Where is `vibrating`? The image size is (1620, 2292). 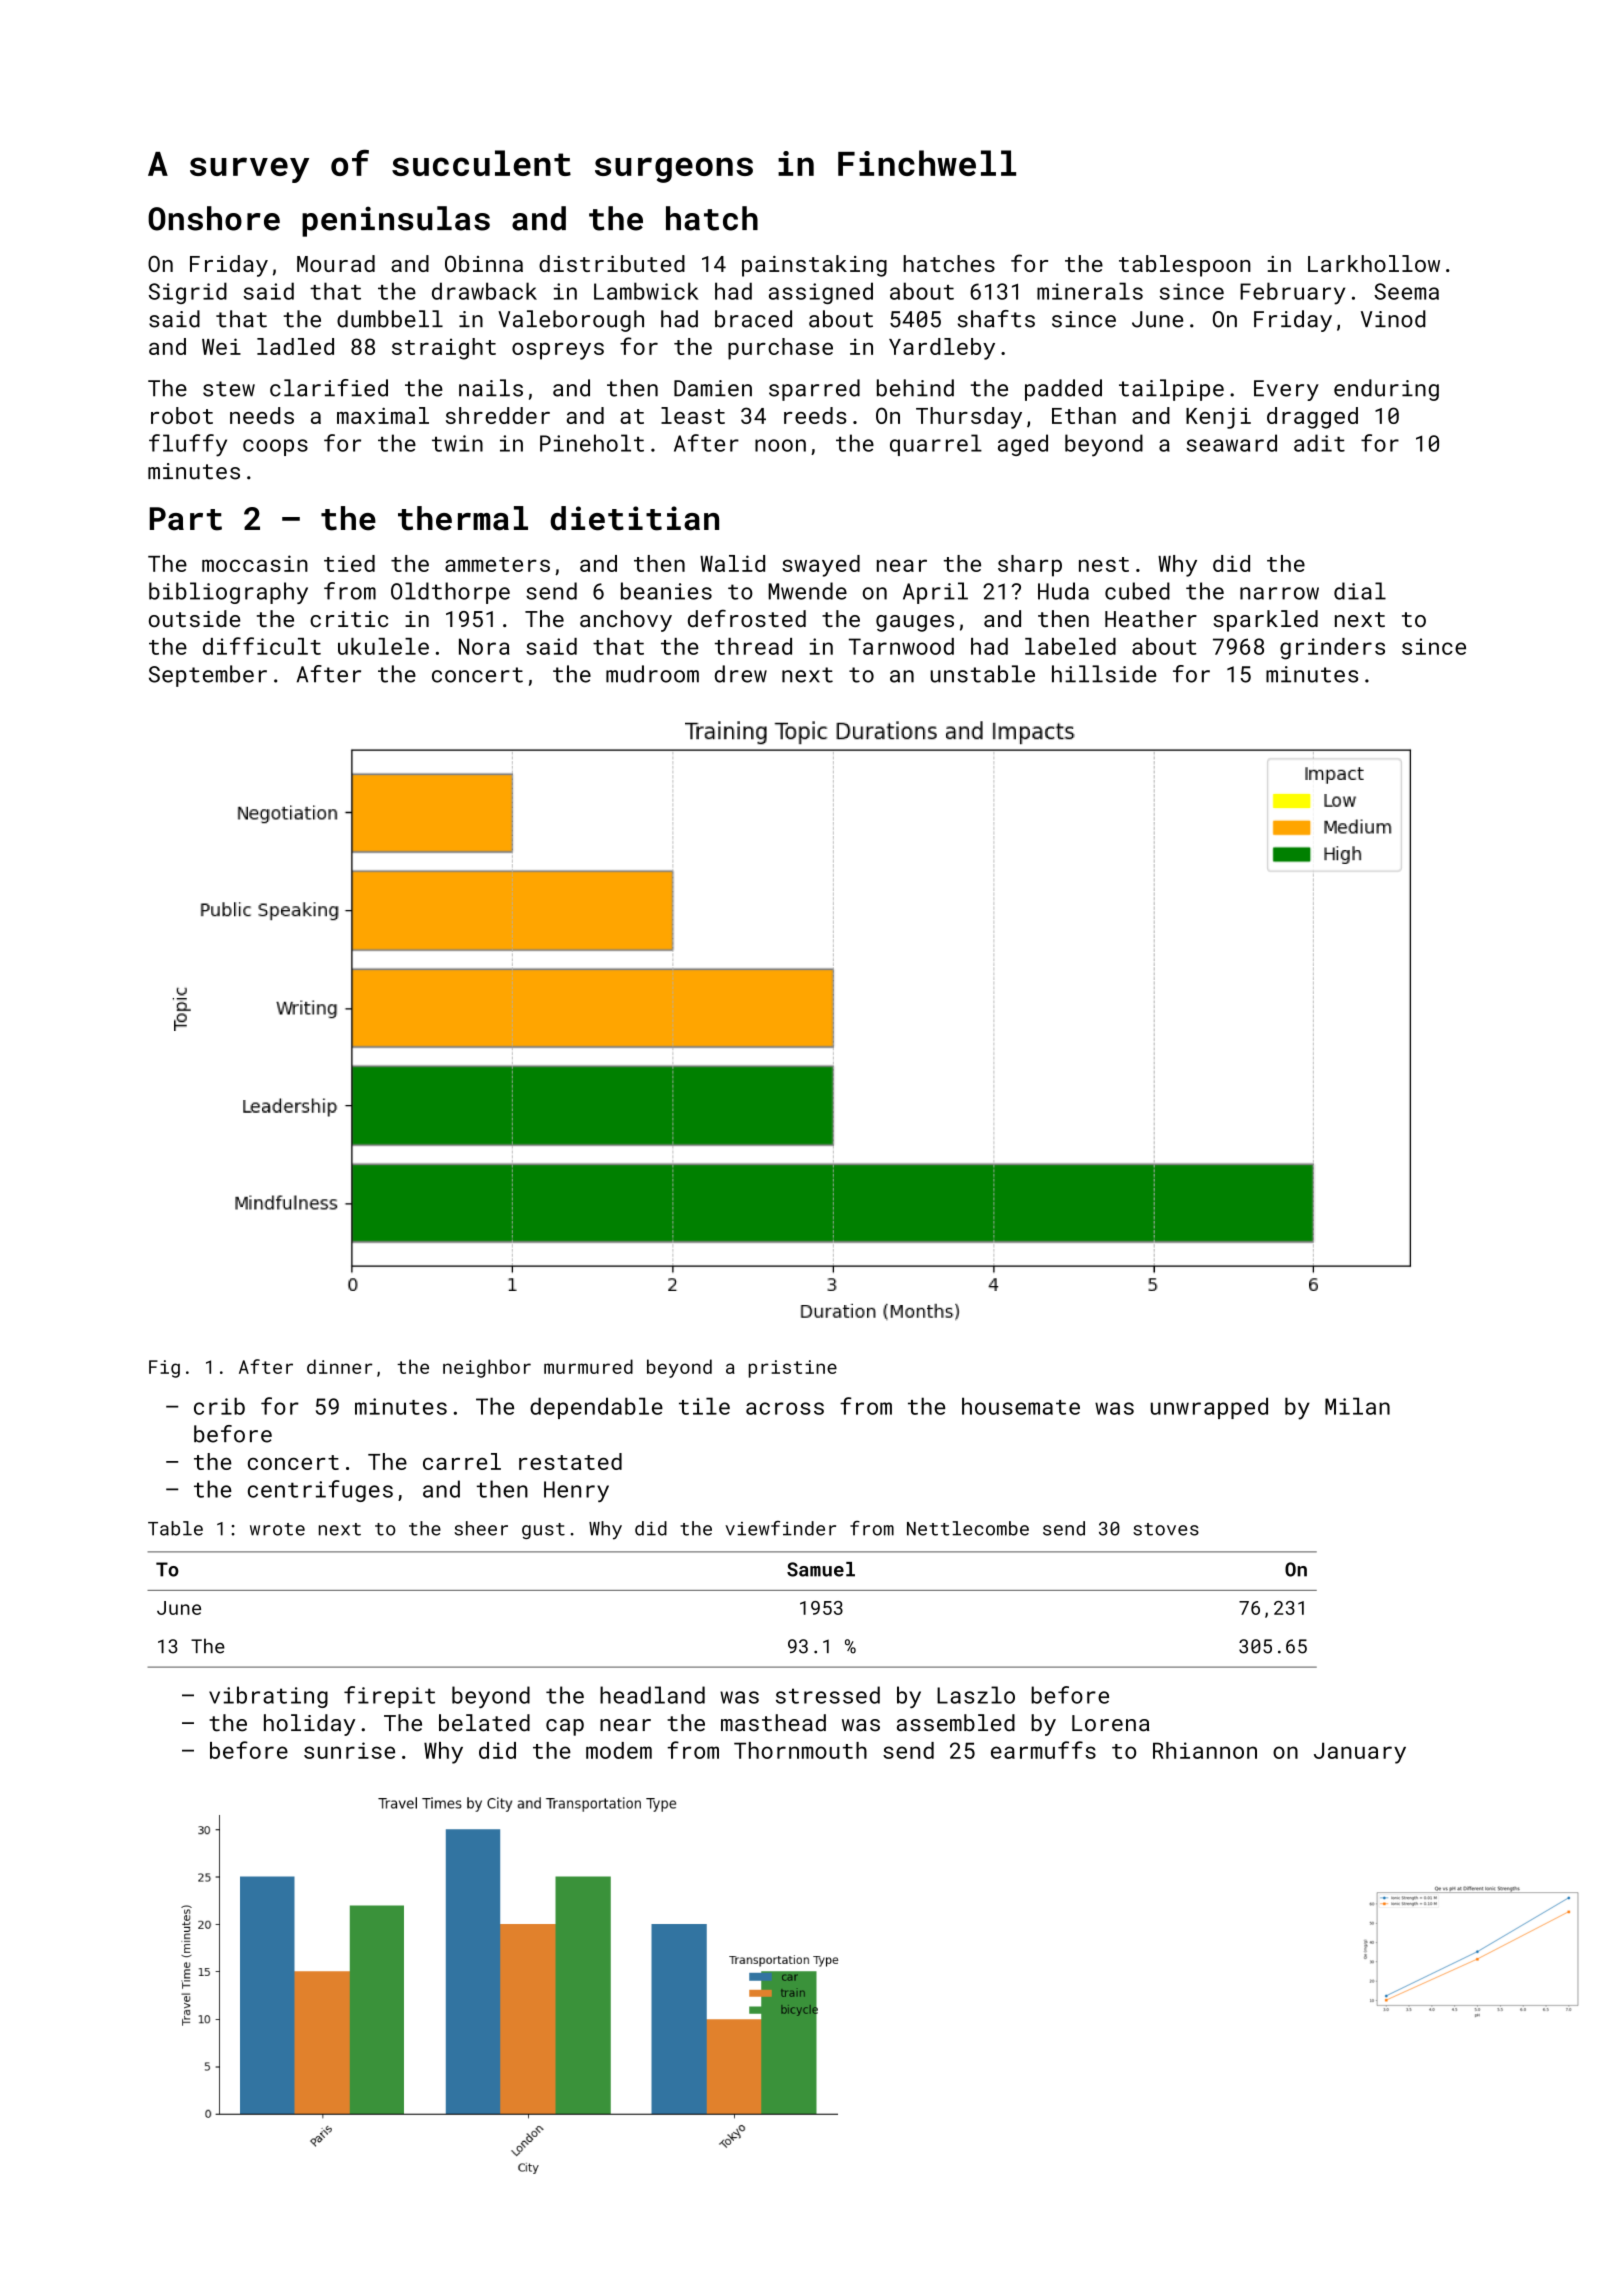
vibrating is located at coordinates (268, 1697).
